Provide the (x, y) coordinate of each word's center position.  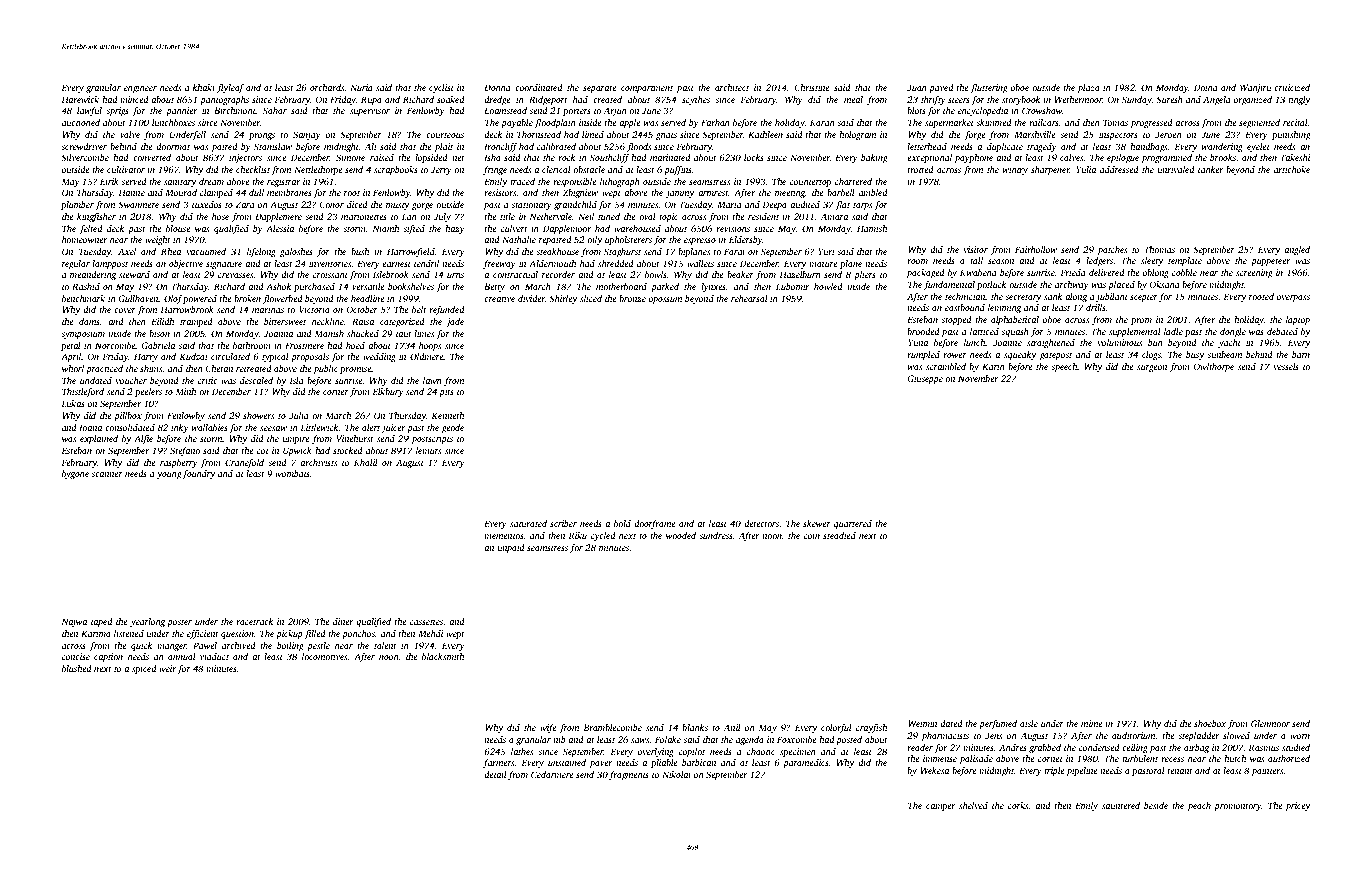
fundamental (949, 285)
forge (975, 135)
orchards (327, 87)
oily (594, 240)
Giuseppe (925, 379)
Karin (993, 366)
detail (495, 774)
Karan (822, 122)
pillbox (128, 416)
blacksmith (443, 656)
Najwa (74, 622)
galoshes (296, 252)
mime (1092, 723)
